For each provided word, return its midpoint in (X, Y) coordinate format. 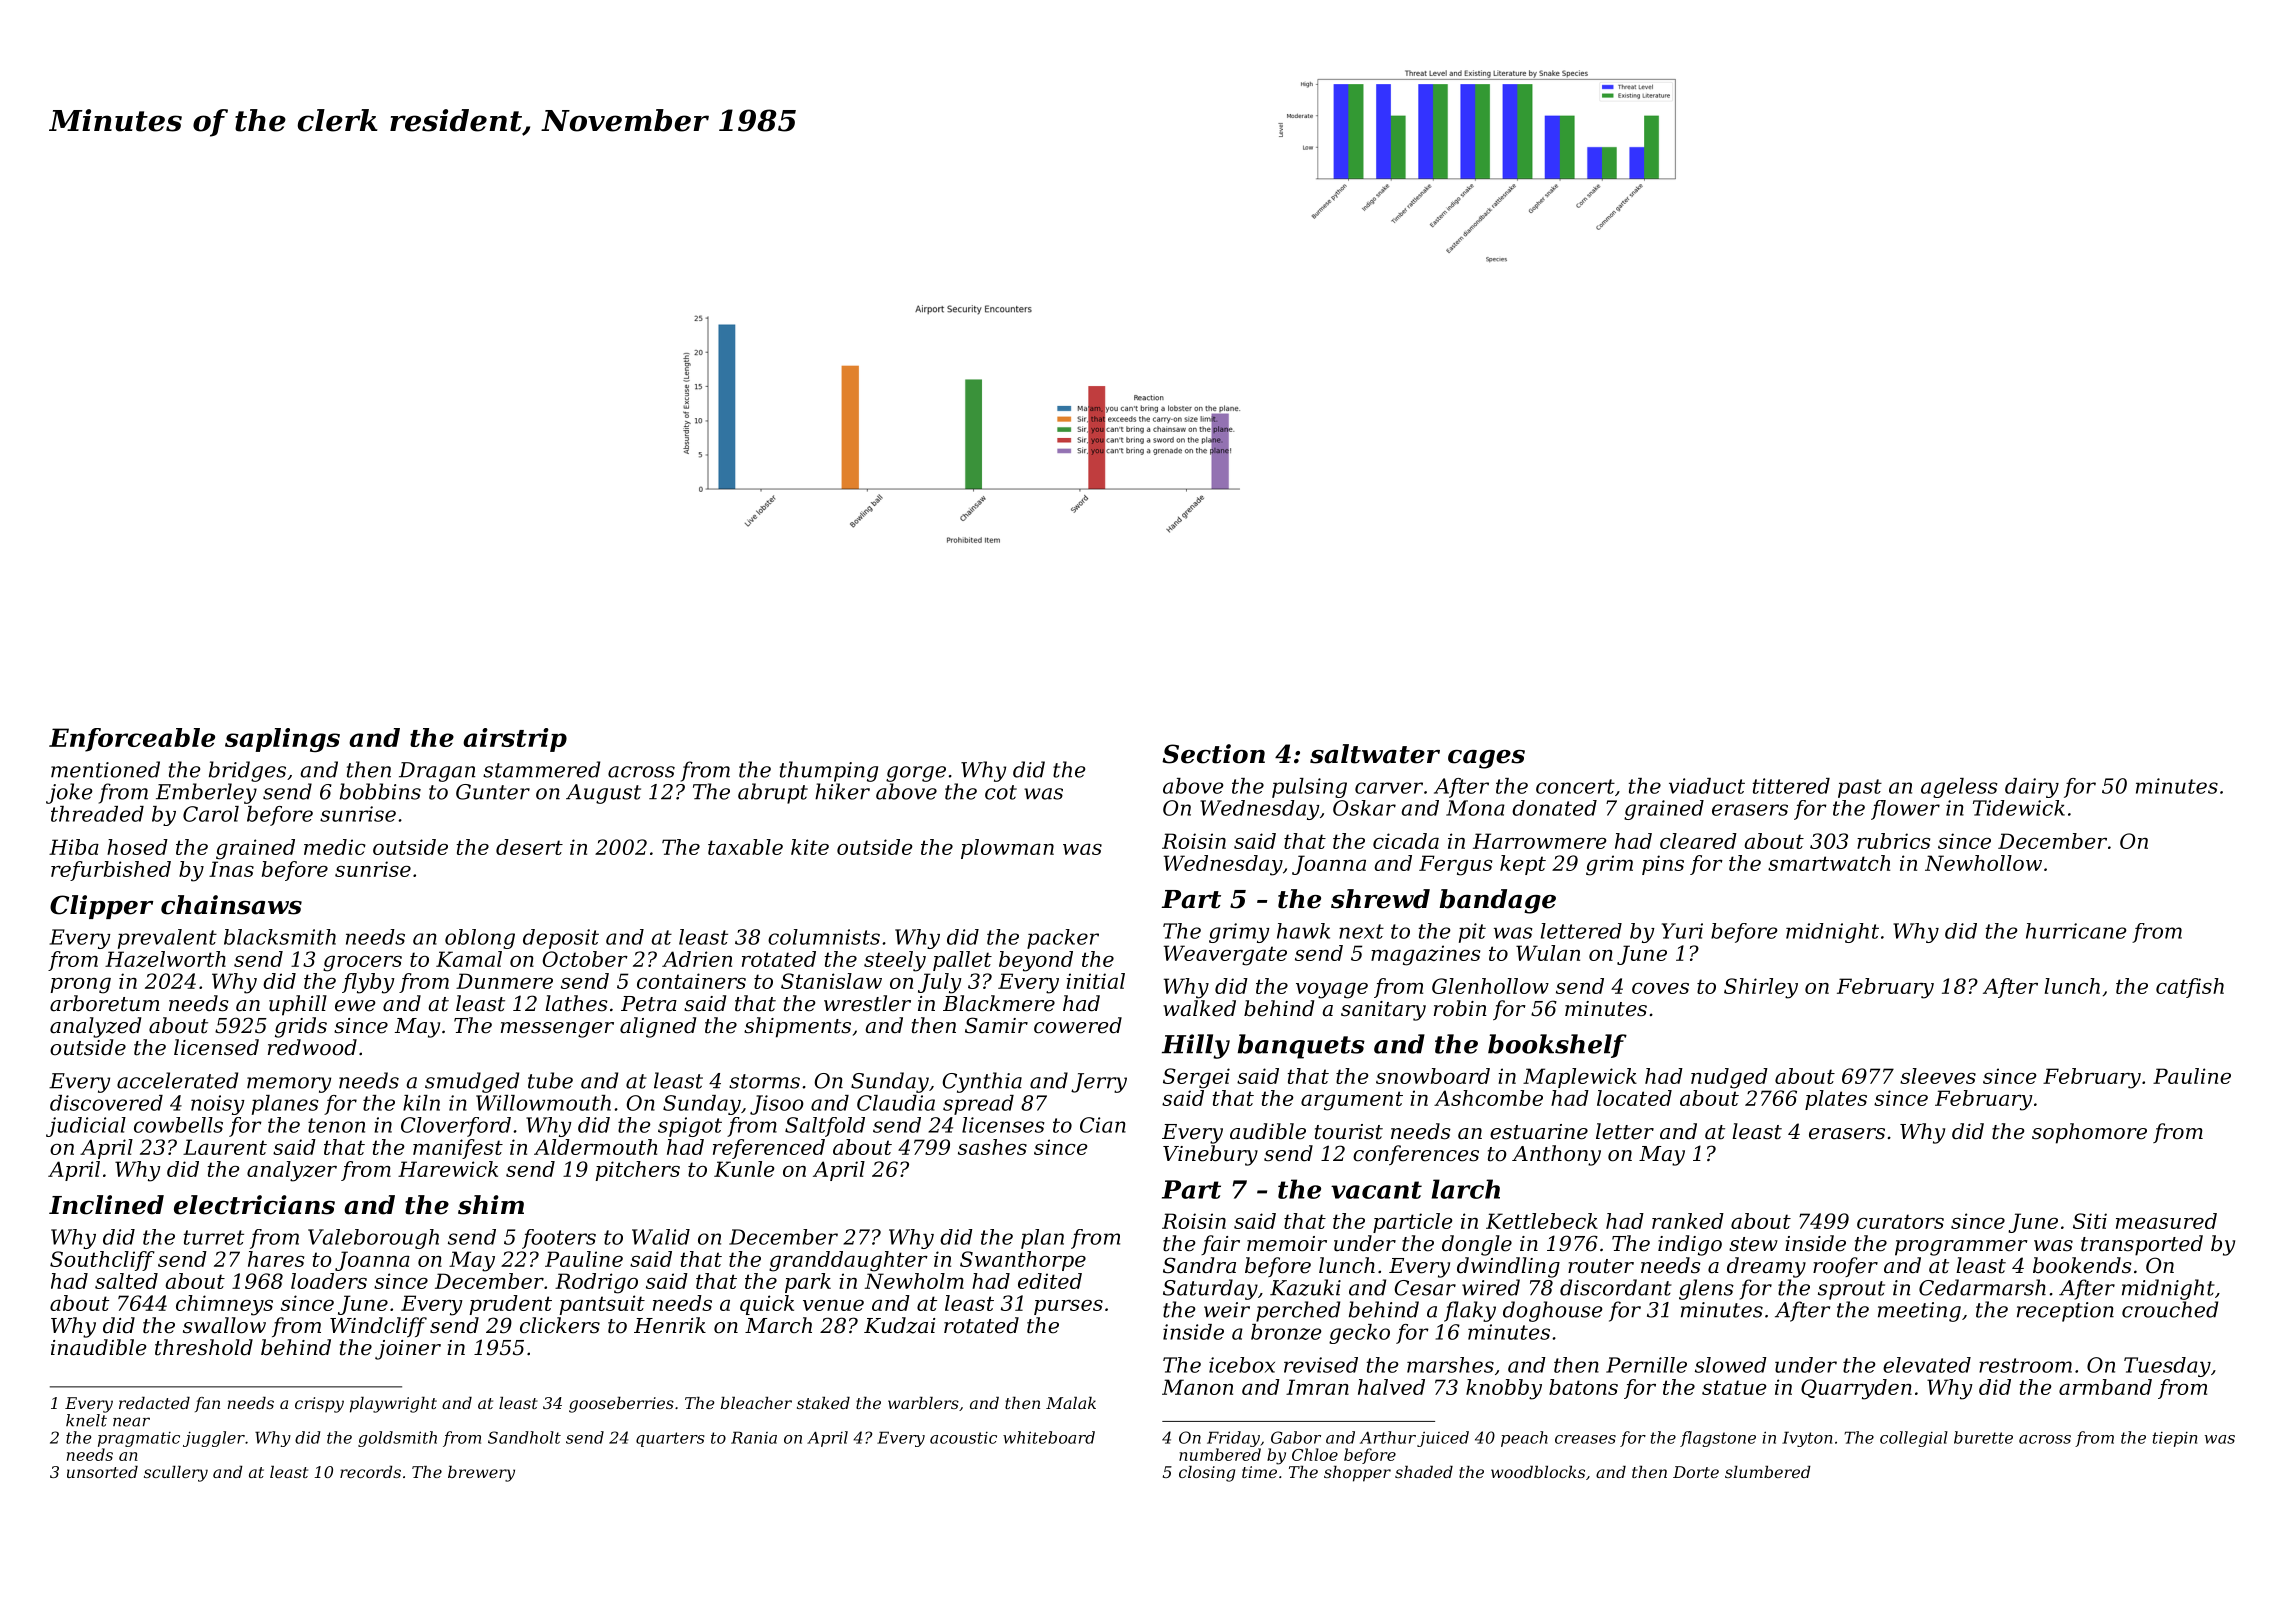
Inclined (106, 1205)
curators (1900, 1221)
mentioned (105, 769)
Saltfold (825, 1127)
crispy (319, 1405)
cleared (1698, 841)
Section (1213, 754)
